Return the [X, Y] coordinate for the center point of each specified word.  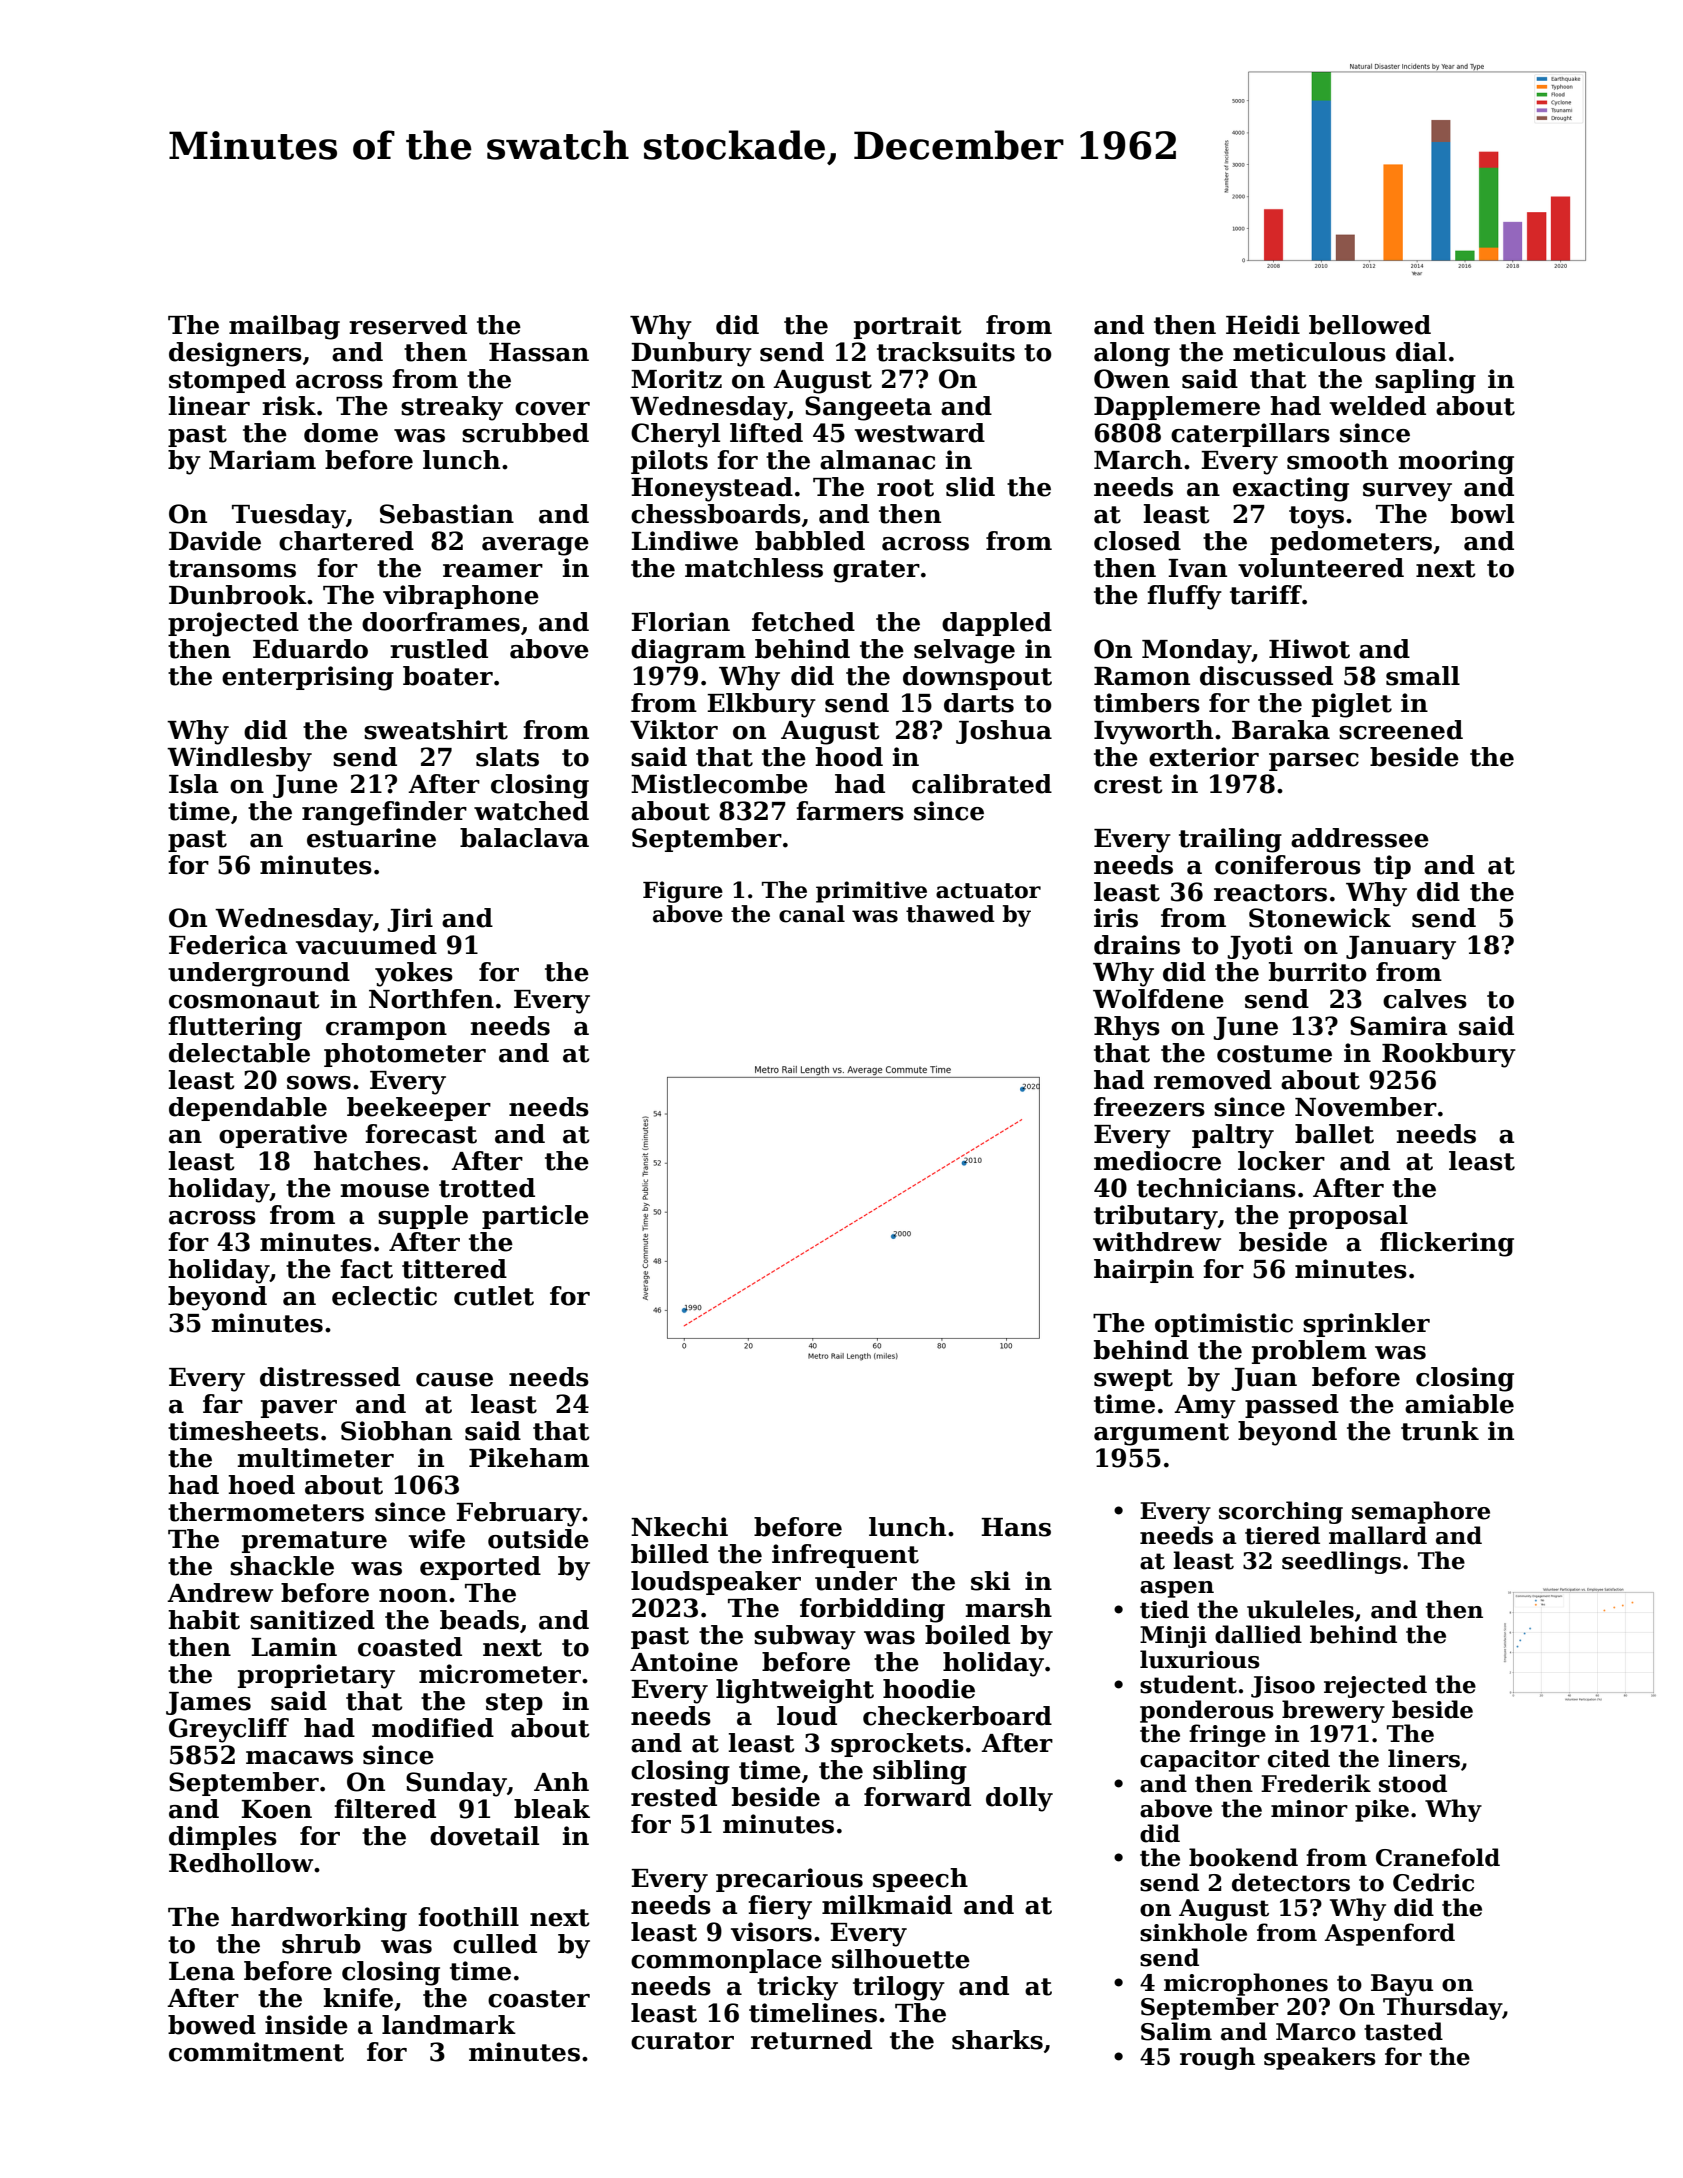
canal [812, 914]
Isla [193, 784]
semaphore [1421, 1512]
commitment [256, 2052]
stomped [227, 381]
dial [1421, 352]
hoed [261, 1485]
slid [970, 487]
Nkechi [679, 1527]
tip [1392, 867]
